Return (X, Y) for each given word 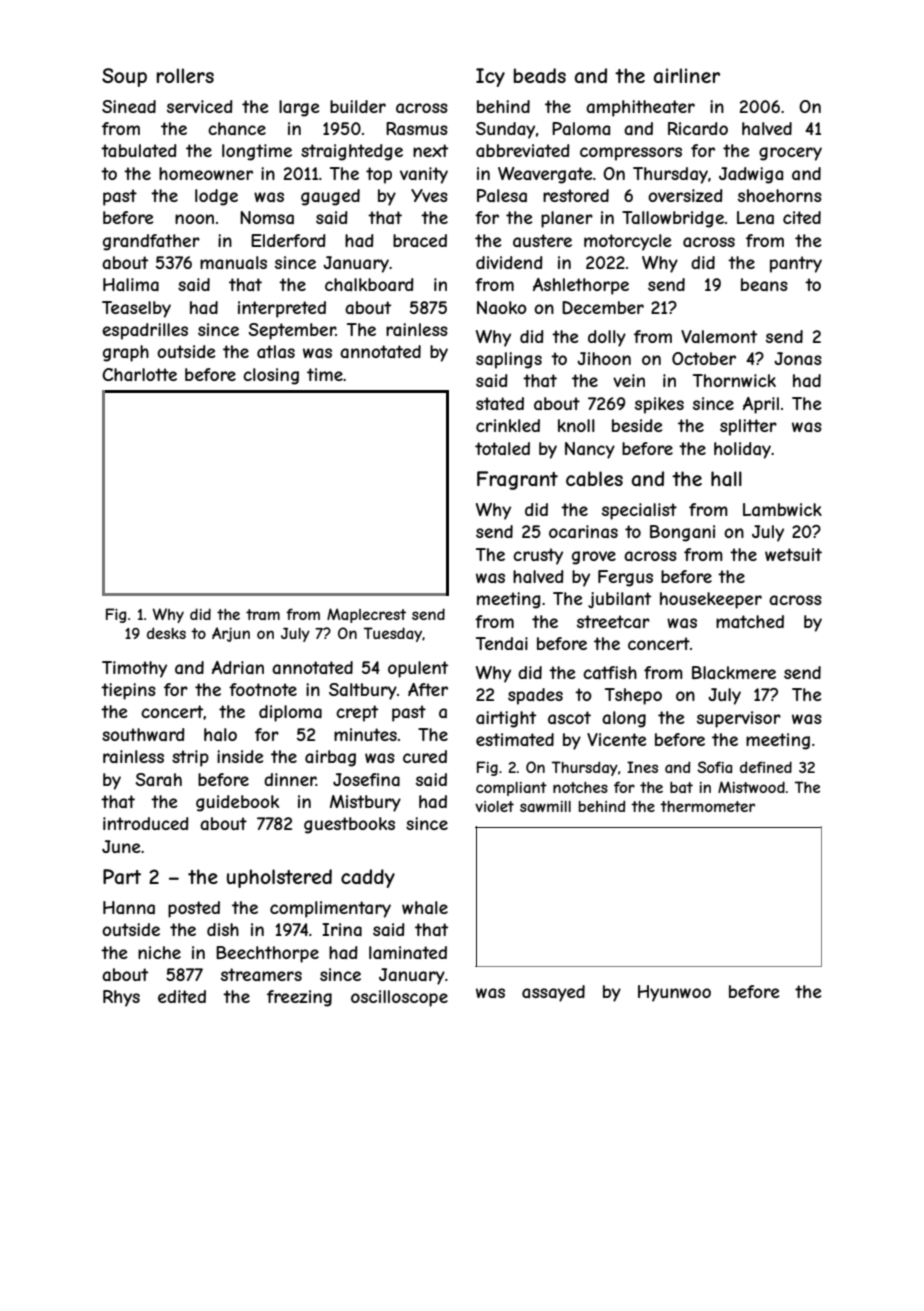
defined (766, 767)
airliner (686, 76)
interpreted (282, 309)
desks (166, 633)
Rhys (121, 998)
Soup (124, 77)
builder (358, 106)
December (603, 307)
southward (143, 734)
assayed (553, 993)
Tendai (502, 643)
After (428, 689)
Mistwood (751, 787)
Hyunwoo (674, 993)
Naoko (502, 307)
